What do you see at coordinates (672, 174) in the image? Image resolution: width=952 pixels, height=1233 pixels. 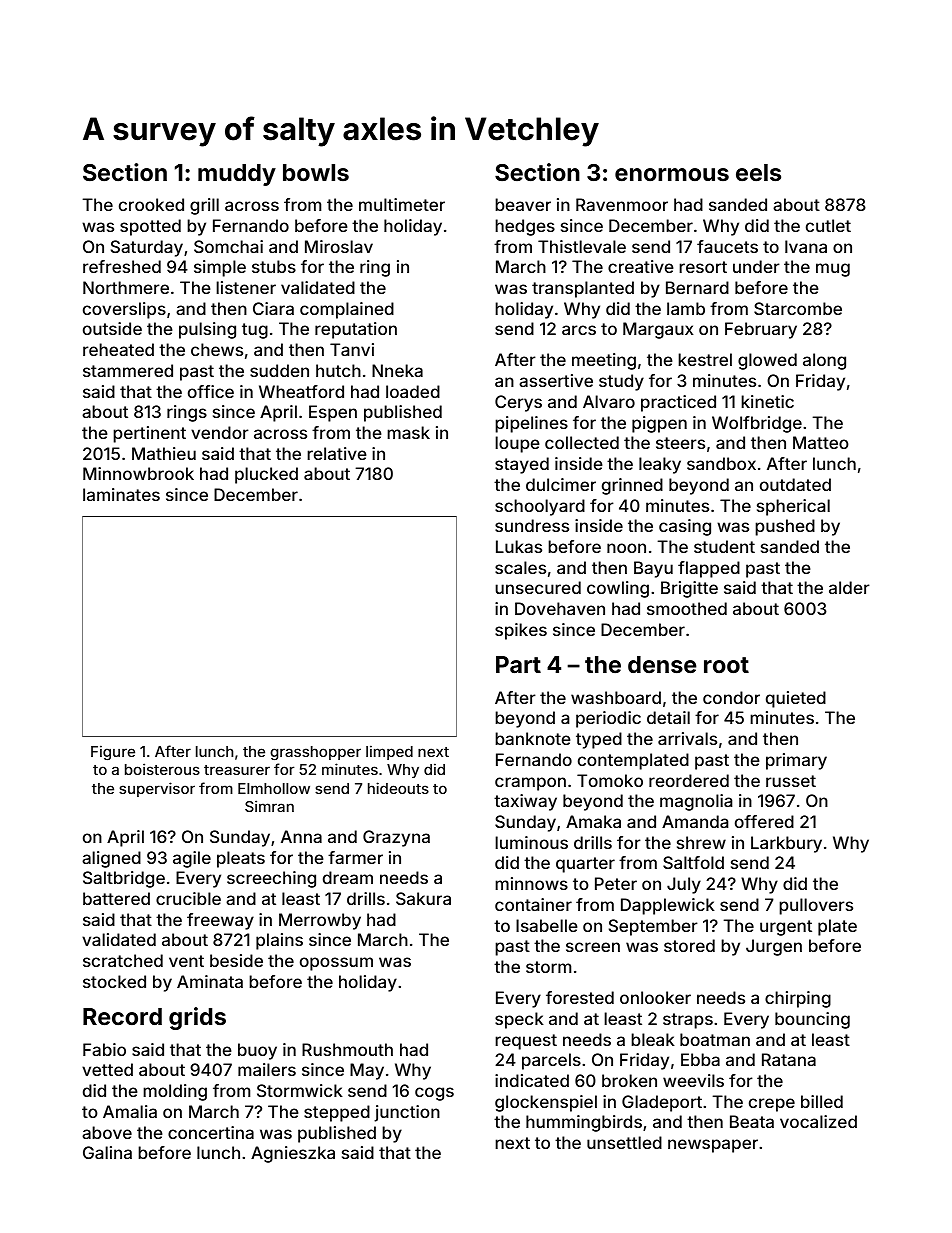 I see `enormous` at bounding box center [672, 174].
